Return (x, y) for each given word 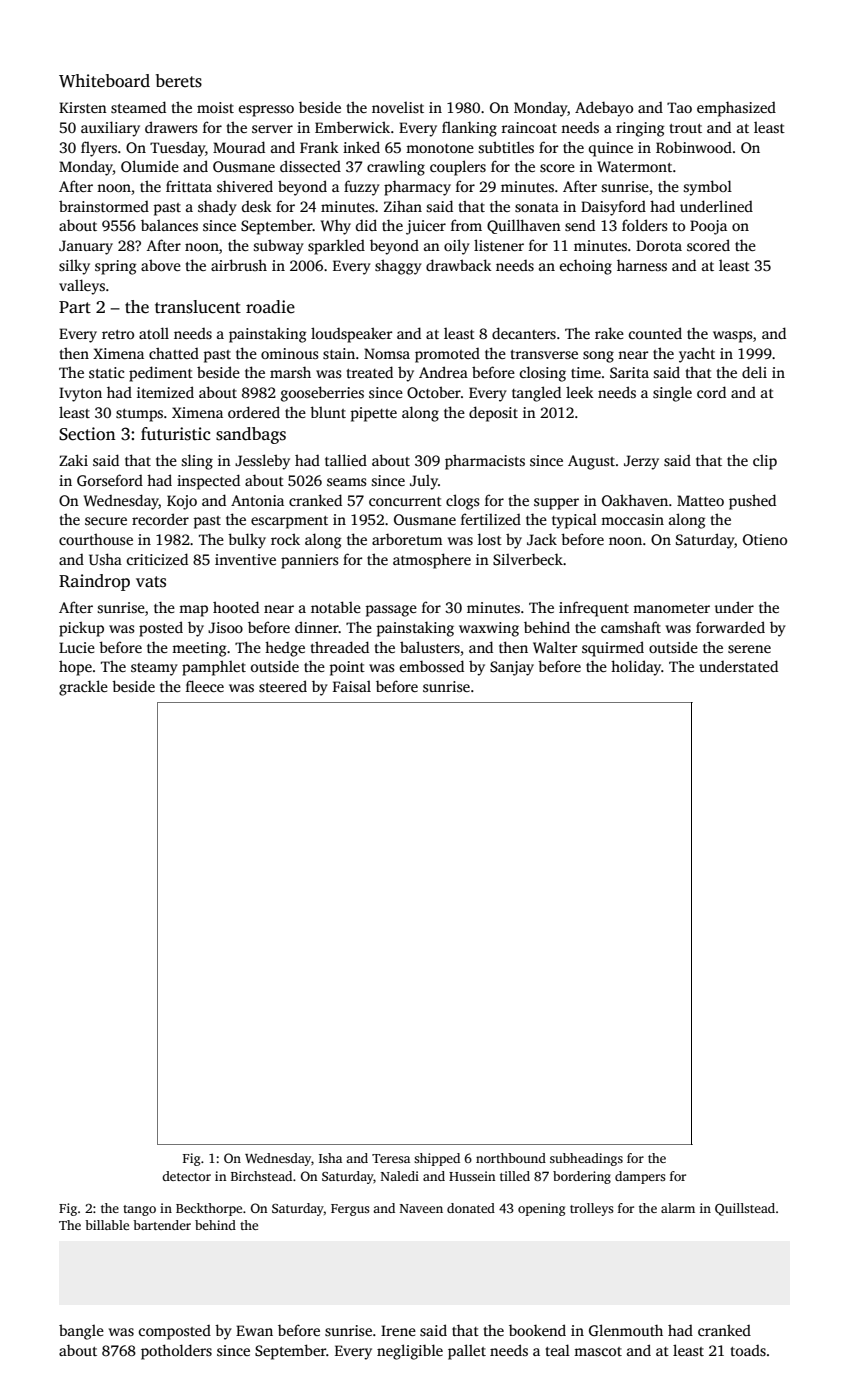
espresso (266, 111)
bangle (81, 1332)
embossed (432, 666)
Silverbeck (528, 559)
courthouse (96, 539)
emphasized (736, 109)
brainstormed (104, 206)
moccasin (632, 519)
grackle (83, 688)
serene (749, 649)
